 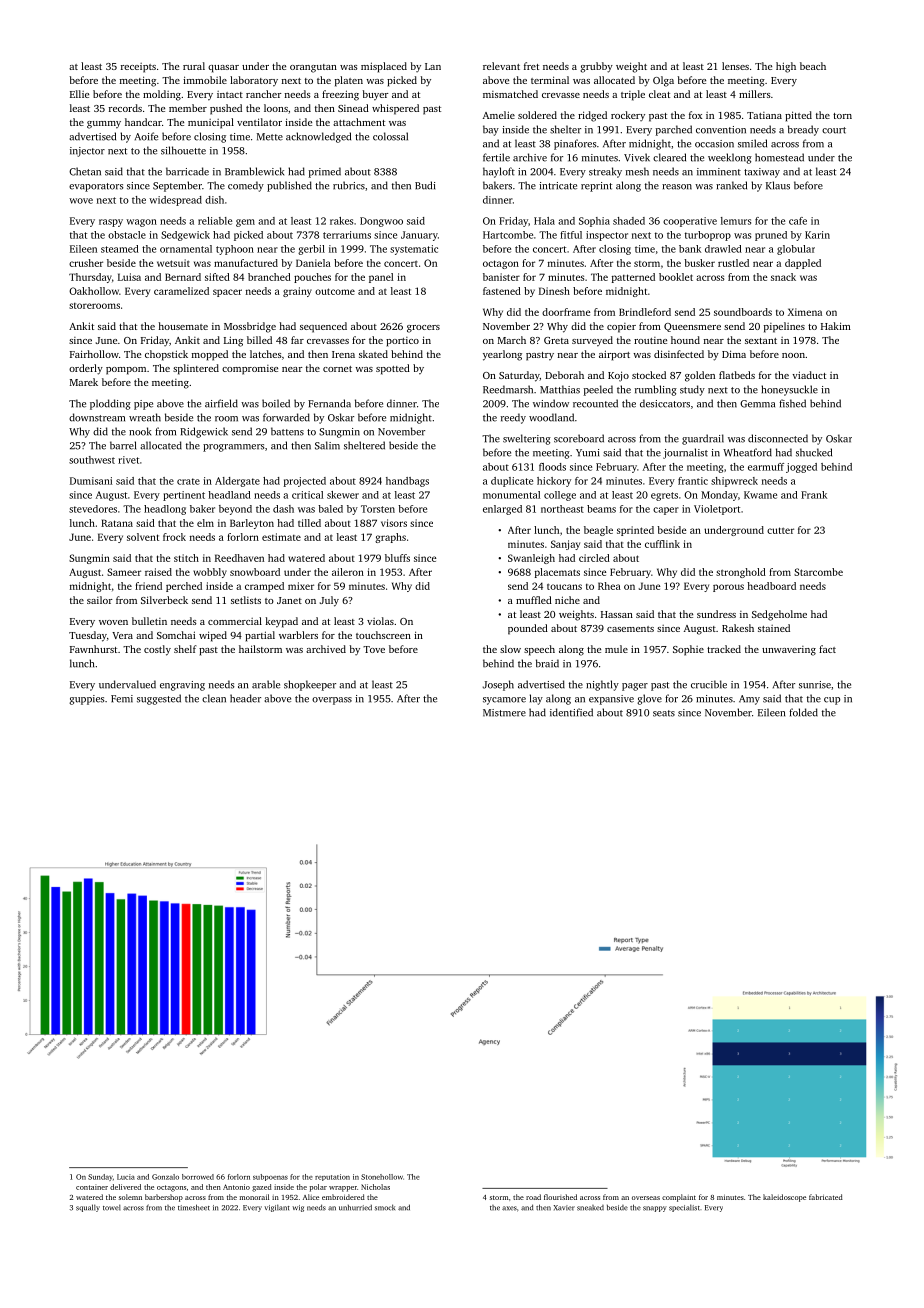 What do you see at coordinates (735, 66) in the screenshot?
I see `lenses` at bounding box center [735, 66].
